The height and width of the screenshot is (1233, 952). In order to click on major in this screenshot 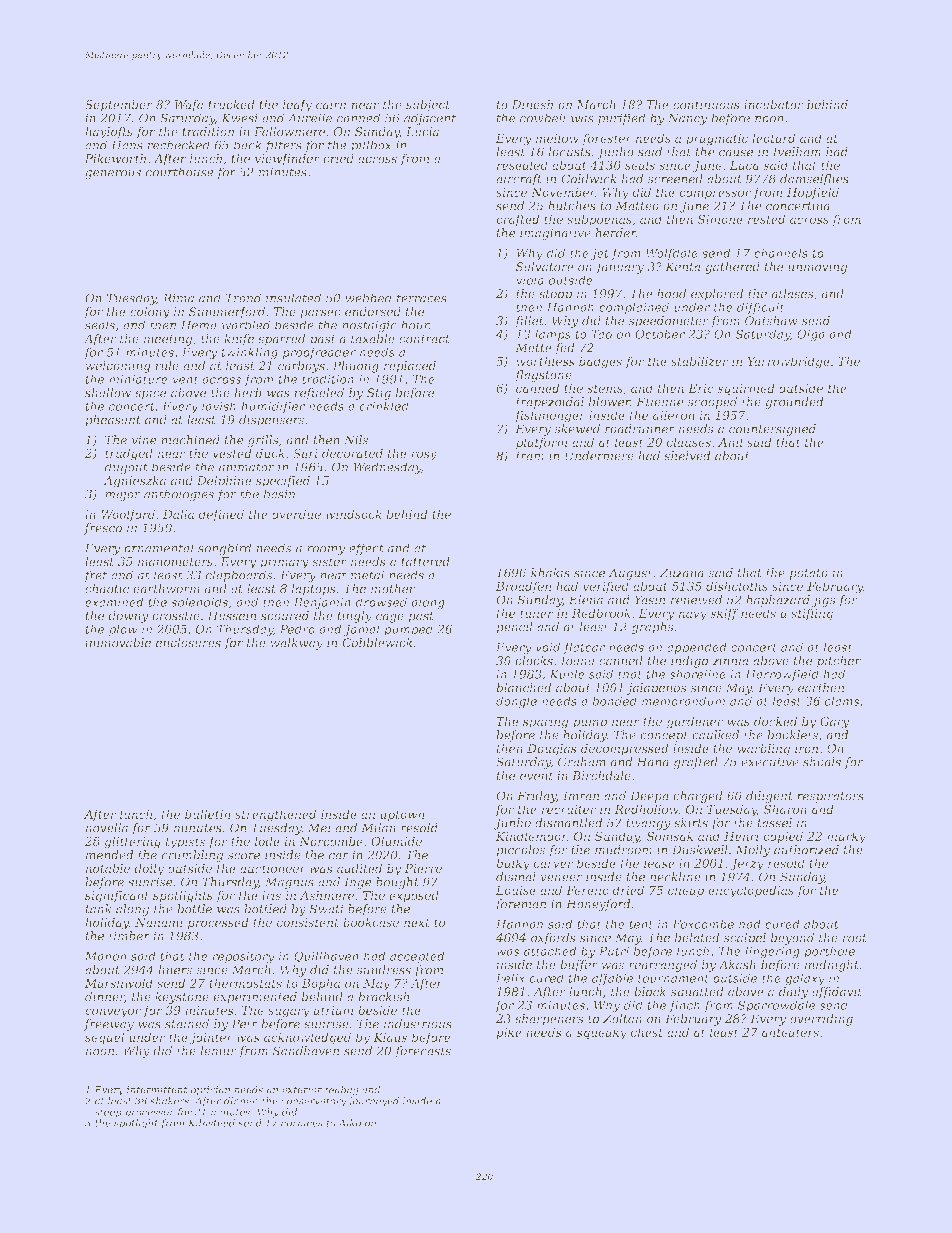, I will do `click(123, 495)`.
